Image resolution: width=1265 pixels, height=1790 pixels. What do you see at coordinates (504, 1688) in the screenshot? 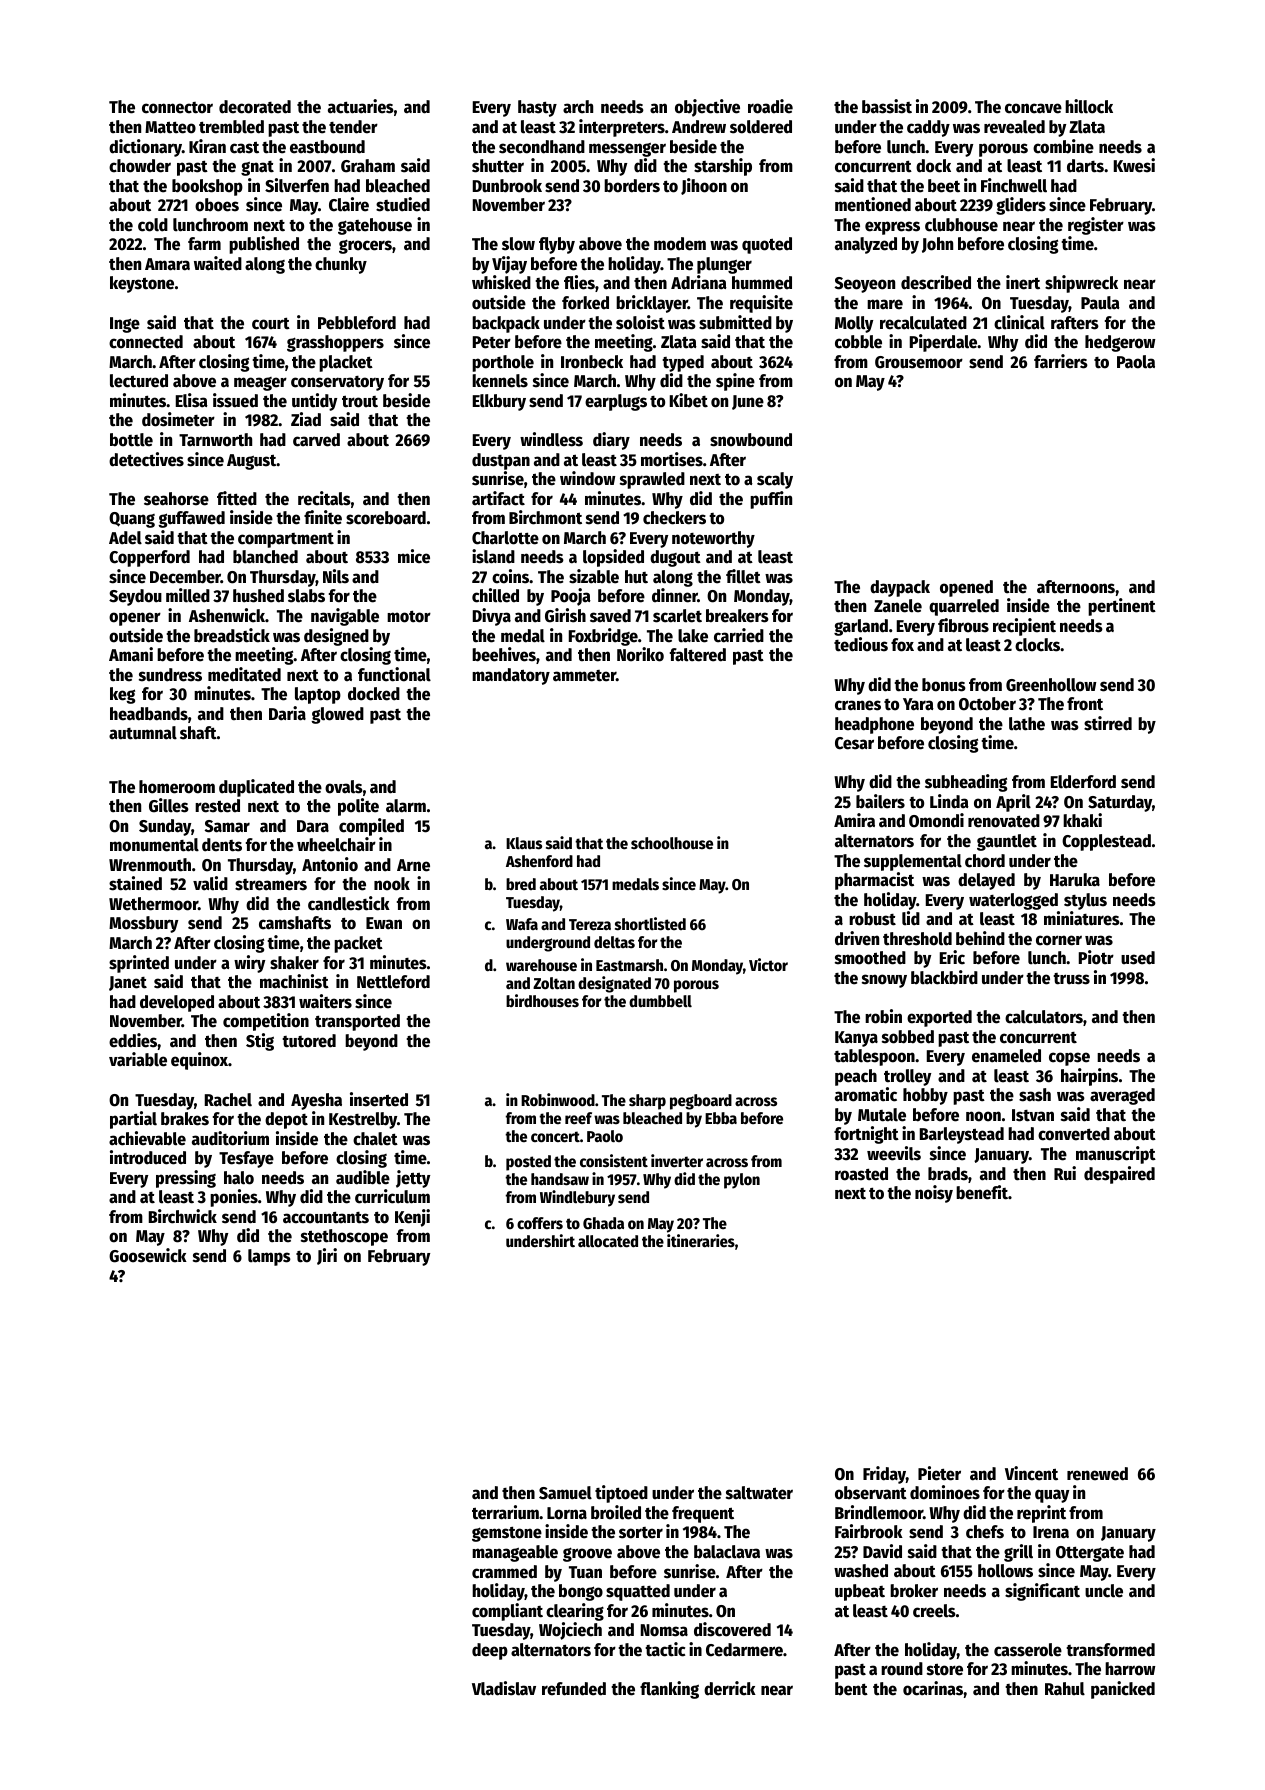
I see `Vladislav` at bounding box center [504, 1688].
